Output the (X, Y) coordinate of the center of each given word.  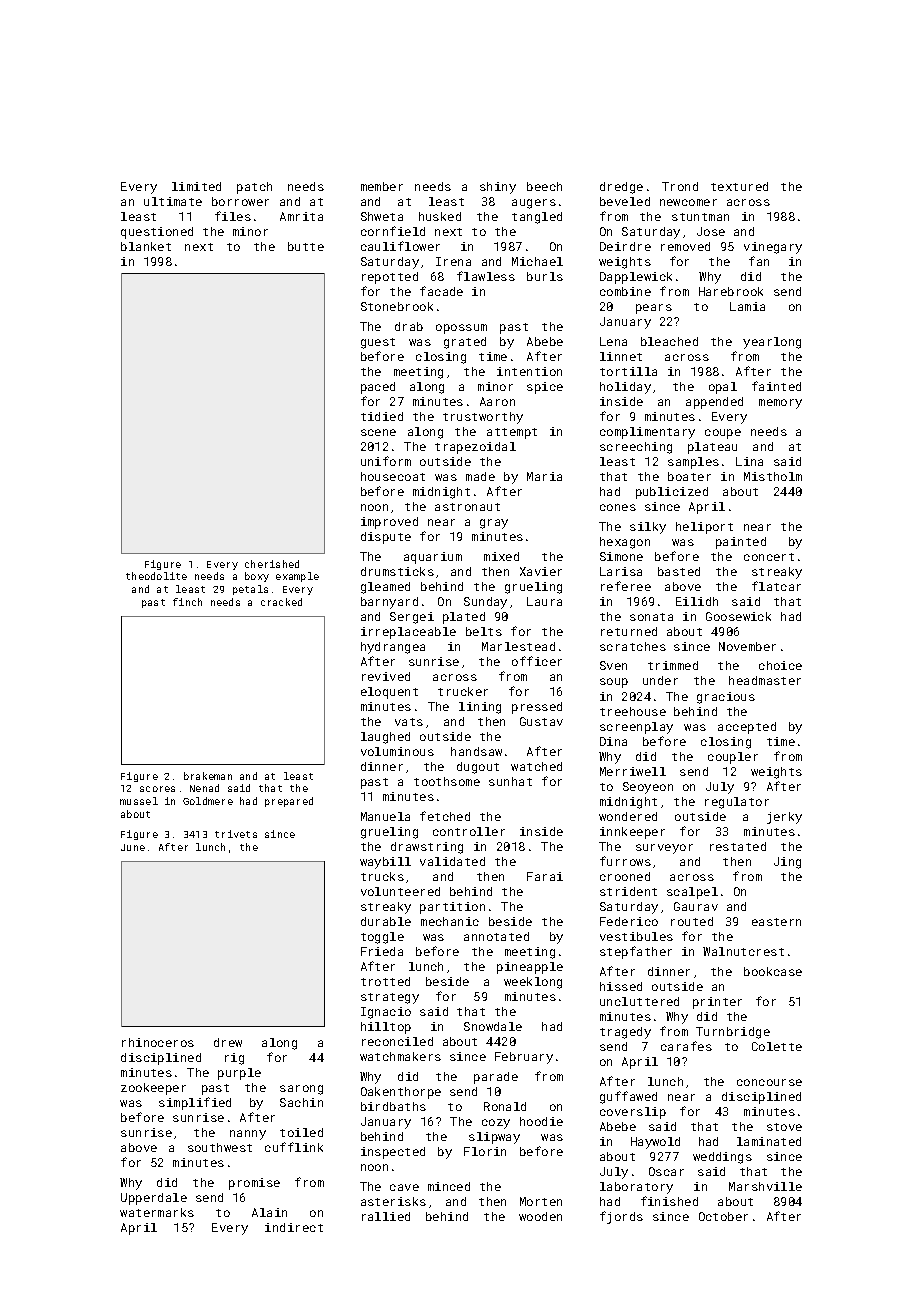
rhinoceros (158, 1042)
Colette (777, 1046)
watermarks (157, 1212)
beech (544, 186)
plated (464, 618)
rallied (386, 1216)
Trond (680, 186)
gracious (726, 698)
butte (306, 246)
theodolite (156, 576)
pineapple (530, 968)
